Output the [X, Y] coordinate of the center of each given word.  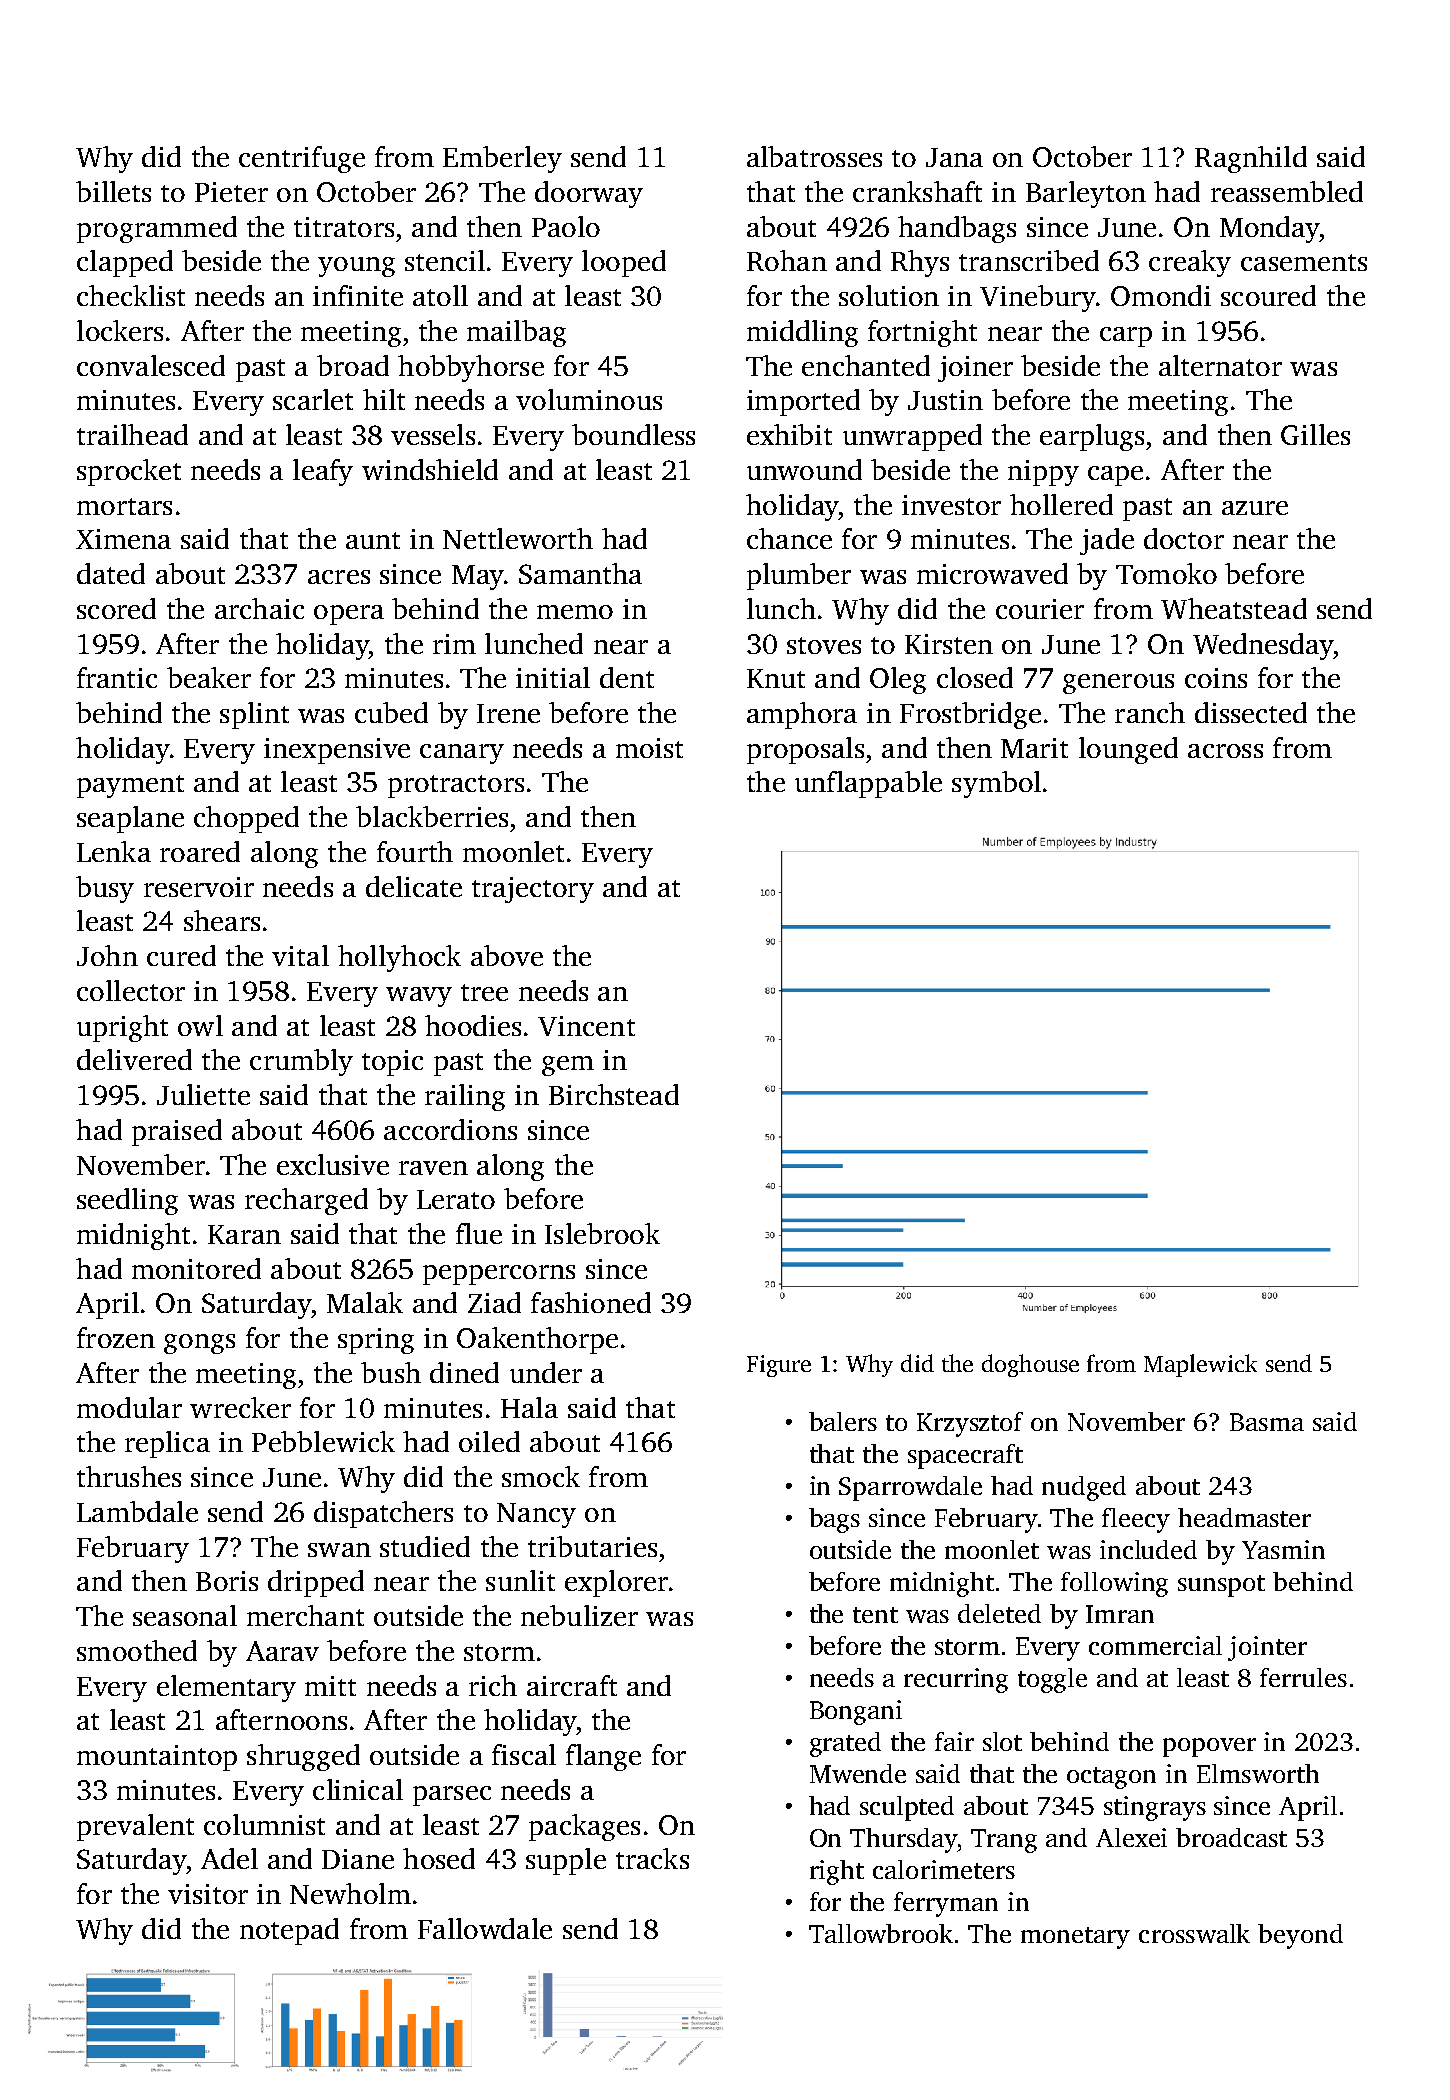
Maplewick [1200, 1365]
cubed [391, 712]
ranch [1150, 712]
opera [349, 615]
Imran [1120, 1614]
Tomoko [1166, 573]
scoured [1268, 295]
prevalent [135, 1827]
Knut [776, 678]
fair [954, 1741]
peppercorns [499, 1275]
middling [802, 333]
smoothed [137, 1650]
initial [553, 677]
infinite [358, 295]
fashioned [591, 1302]
